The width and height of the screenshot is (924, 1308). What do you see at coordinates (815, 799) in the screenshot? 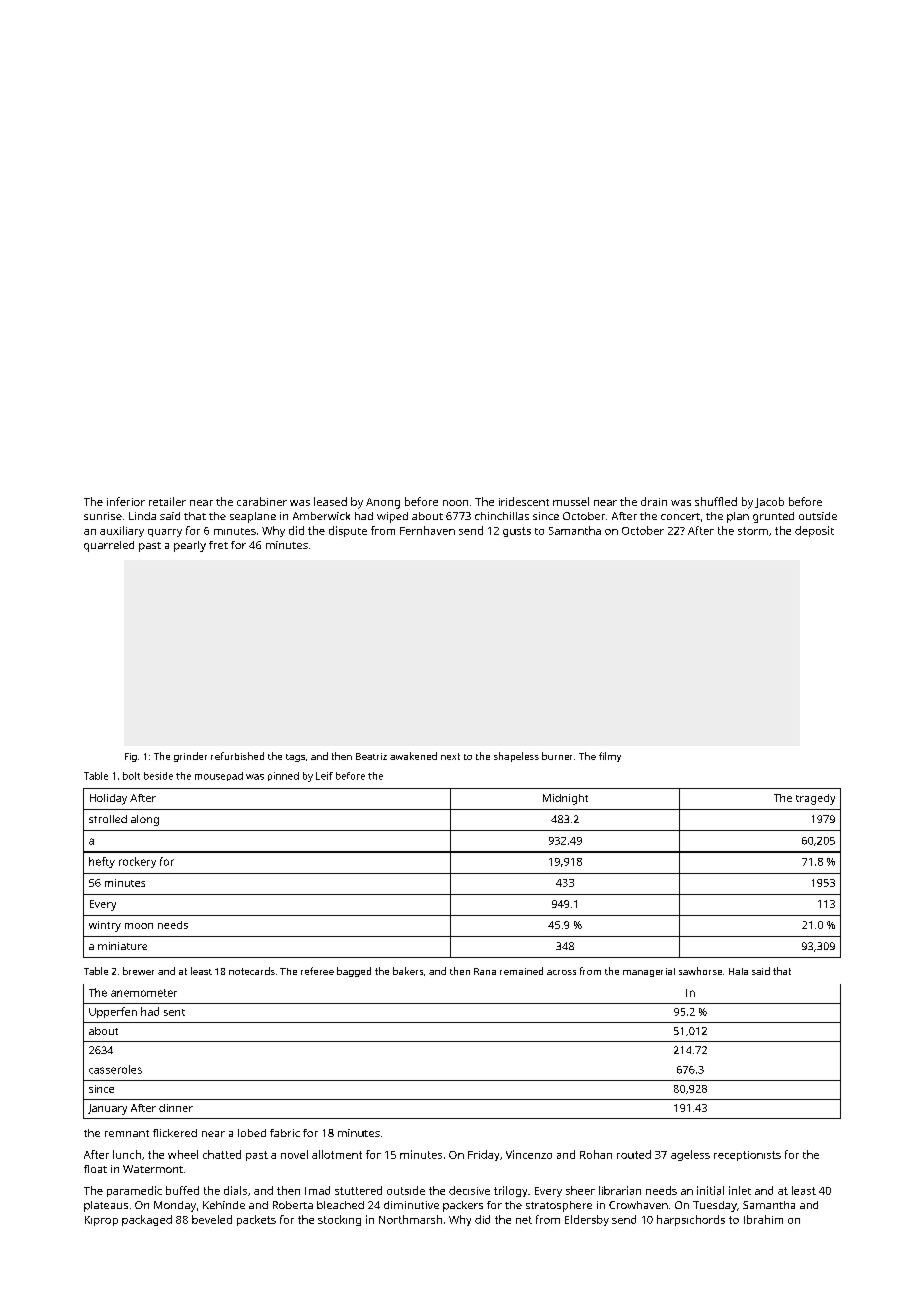
I see `tragedy` at bounding box center [815, 799].
